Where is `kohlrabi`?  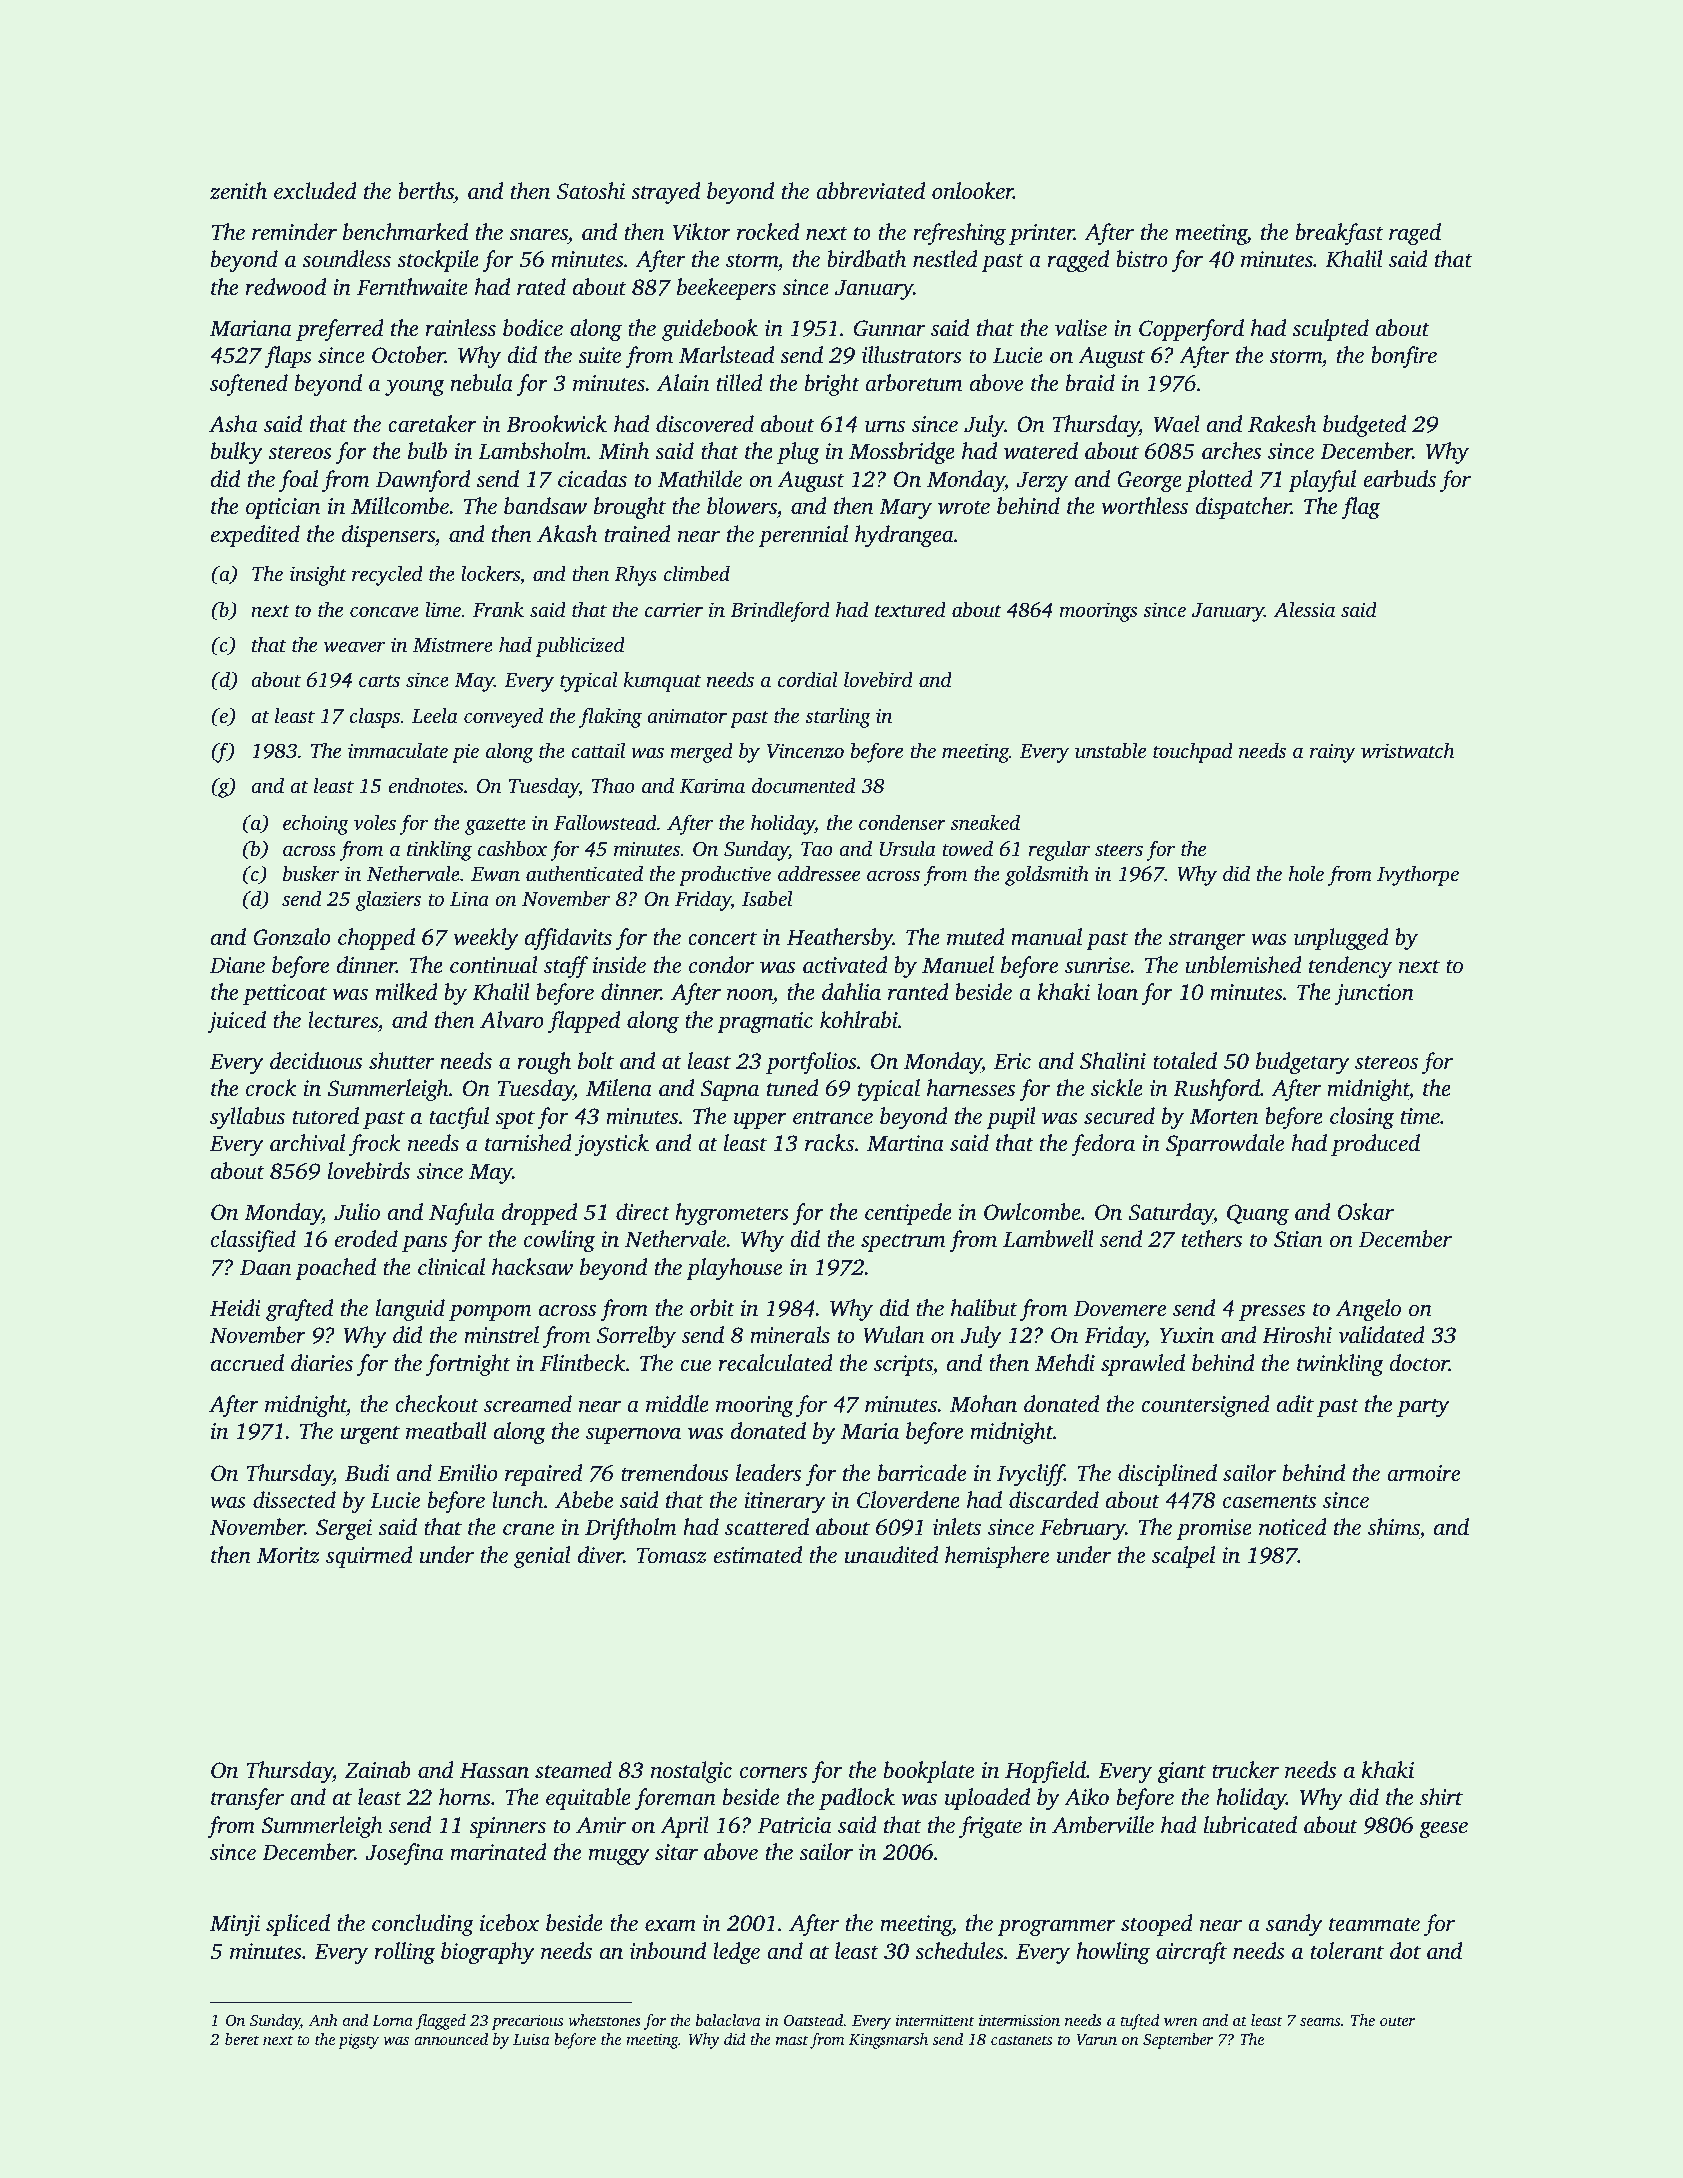 kohlrabi is located at coordinates (859, 1020).
